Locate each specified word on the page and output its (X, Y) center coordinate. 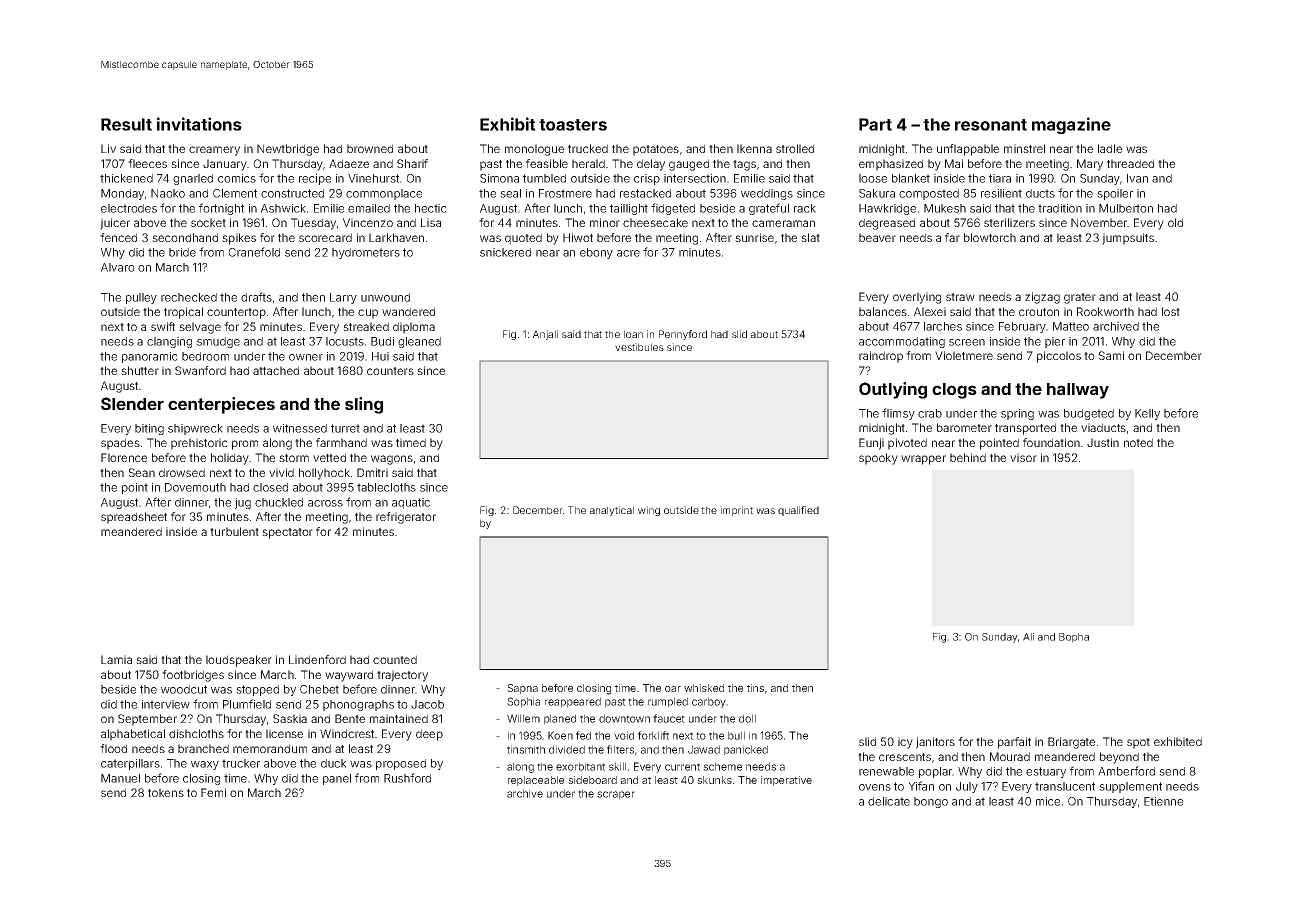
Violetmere (964, 355)
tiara (1000, 178)
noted (1138, 442)
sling (364, 405)
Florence (124, 457)
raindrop (881, 357)
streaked (366, 326)
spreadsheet (134, 518)
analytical (612, 511)
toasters (573, 125)
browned (370, 148)
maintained (399, 718)
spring (1017, 414)
